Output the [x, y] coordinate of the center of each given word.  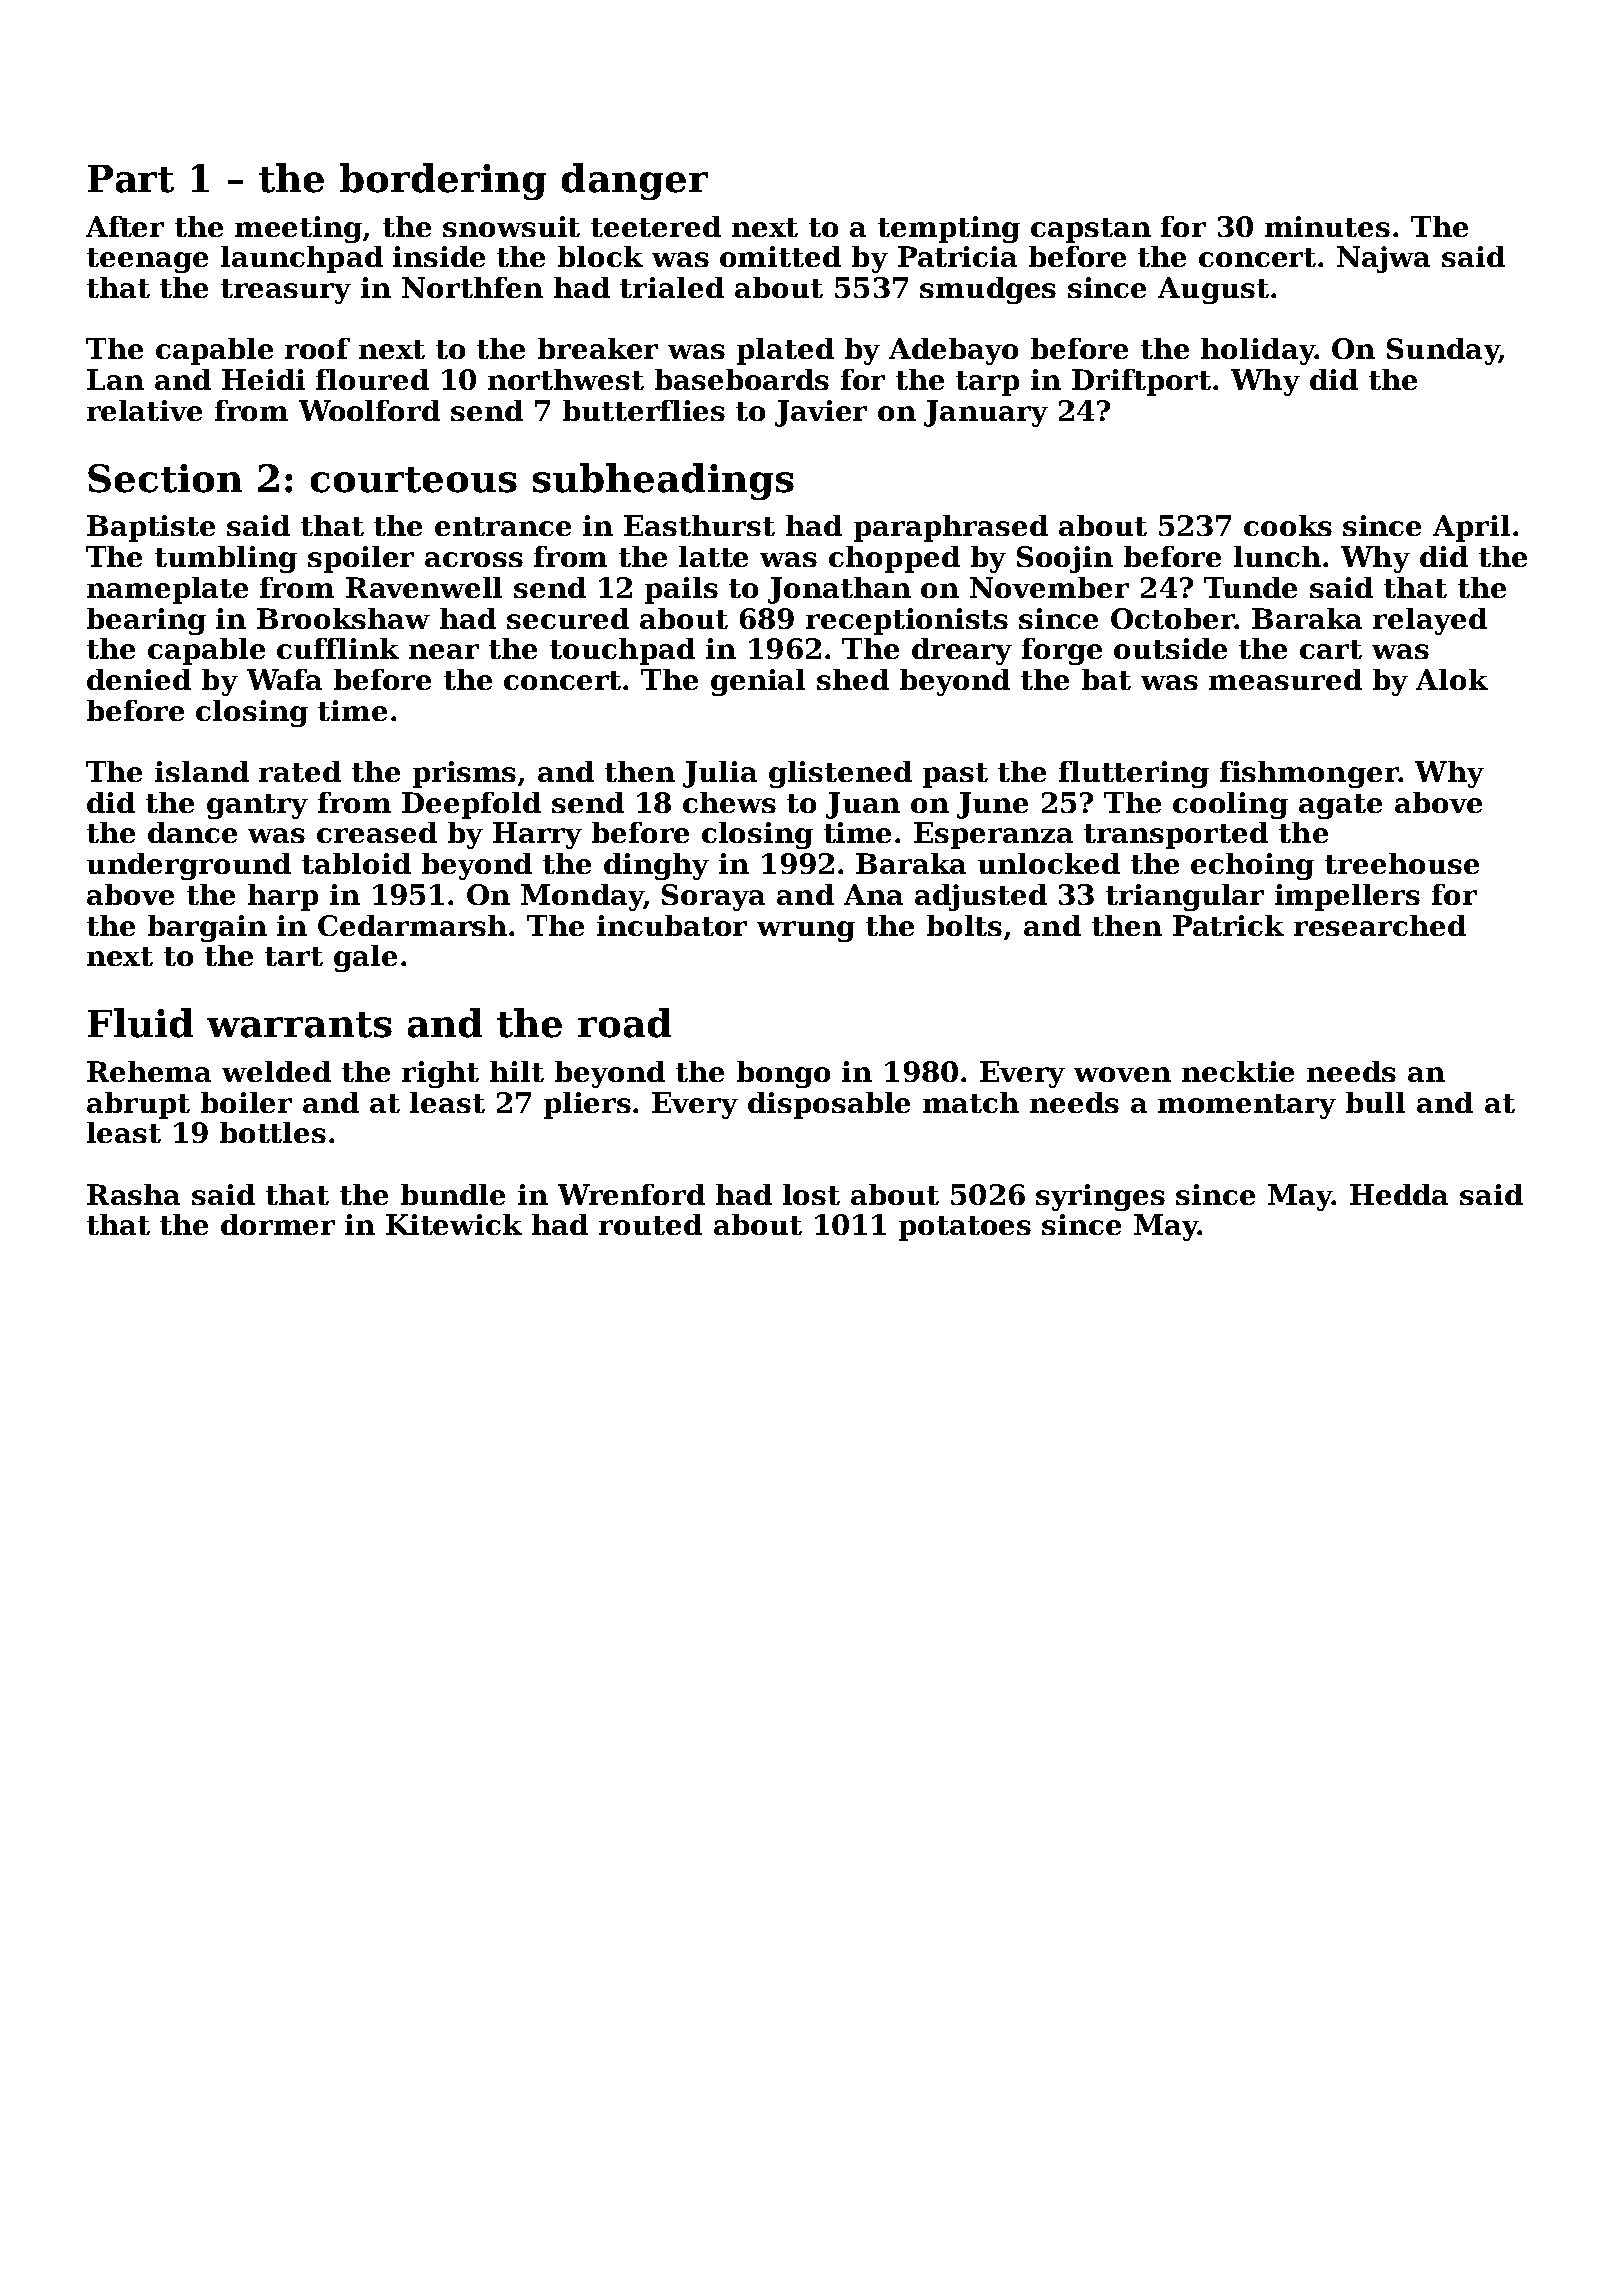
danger [635, 181]
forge [1062, 651]
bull [1375, 1102]
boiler [246, 1102]
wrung [806, 931]
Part [131, 179]
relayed [1430, 621]
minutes [1327, 226]
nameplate [167, 590]
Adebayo [953, 351]
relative [144, 410]
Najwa [1383, 259]
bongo [783, 1074]
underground [189, 866]
